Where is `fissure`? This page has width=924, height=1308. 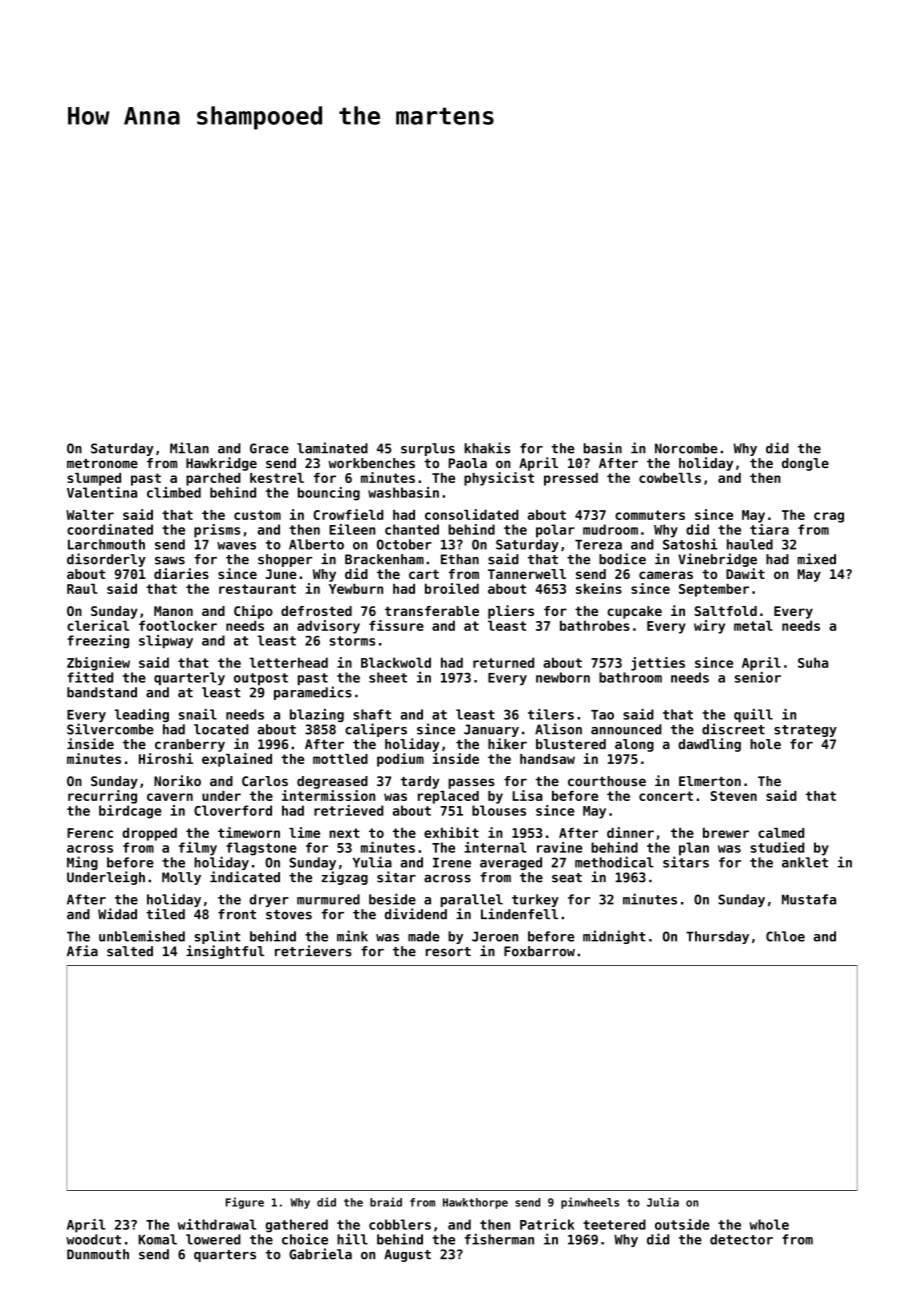 fissure is located at coordinates (396, 625).
